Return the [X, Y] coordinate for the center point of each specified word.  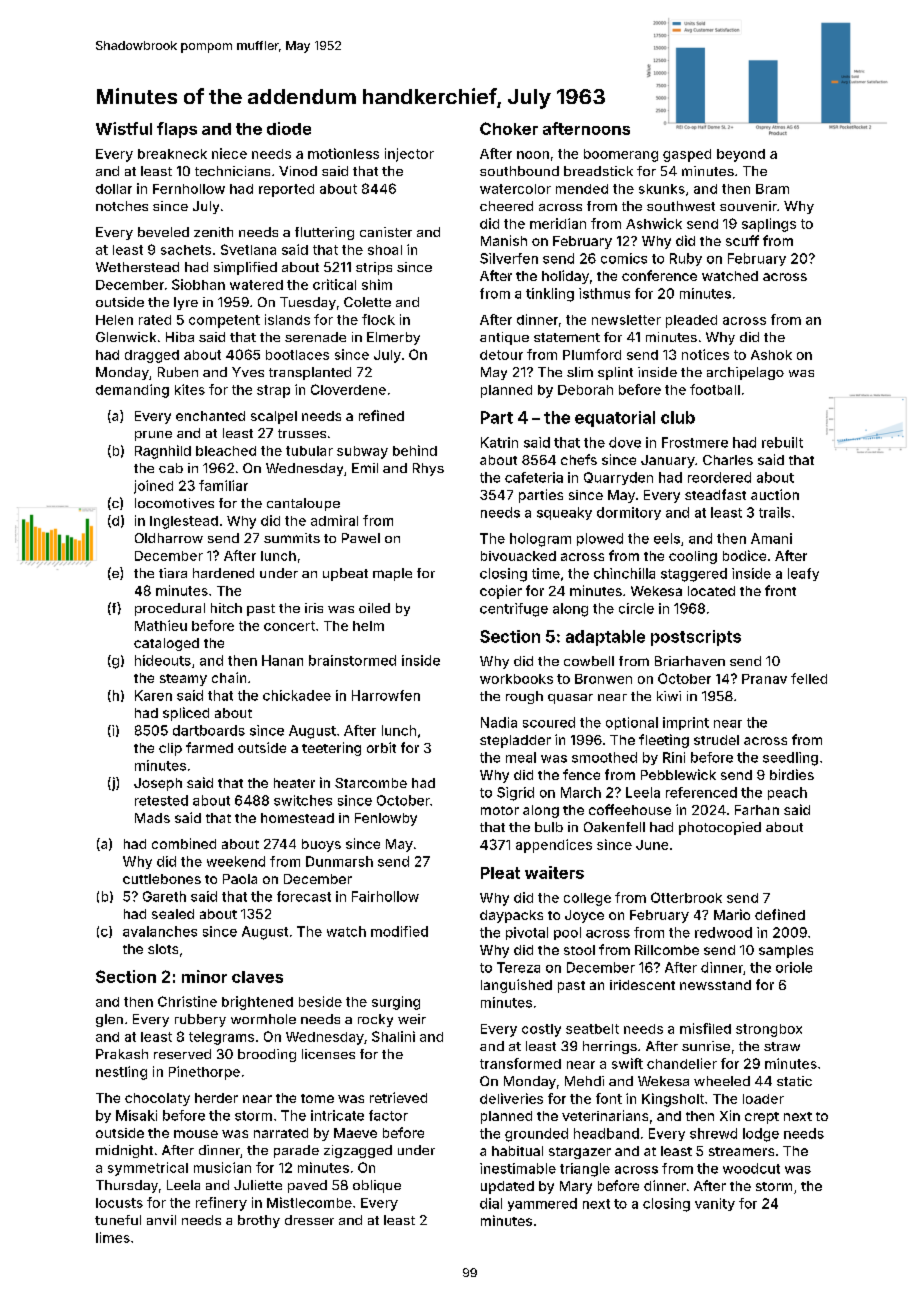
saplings [769, 225]
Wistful [124, 128]
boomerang [621, 155]
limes [113, 1237]
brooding [267, 1055]
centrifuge [514, 610]
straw [782, 1046]
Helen [114, 320]
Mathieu [161, 625]
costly [541, 1030]
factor [388, 1115]
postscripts [696, 638]
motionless [343, 153]
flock [378, 319]
